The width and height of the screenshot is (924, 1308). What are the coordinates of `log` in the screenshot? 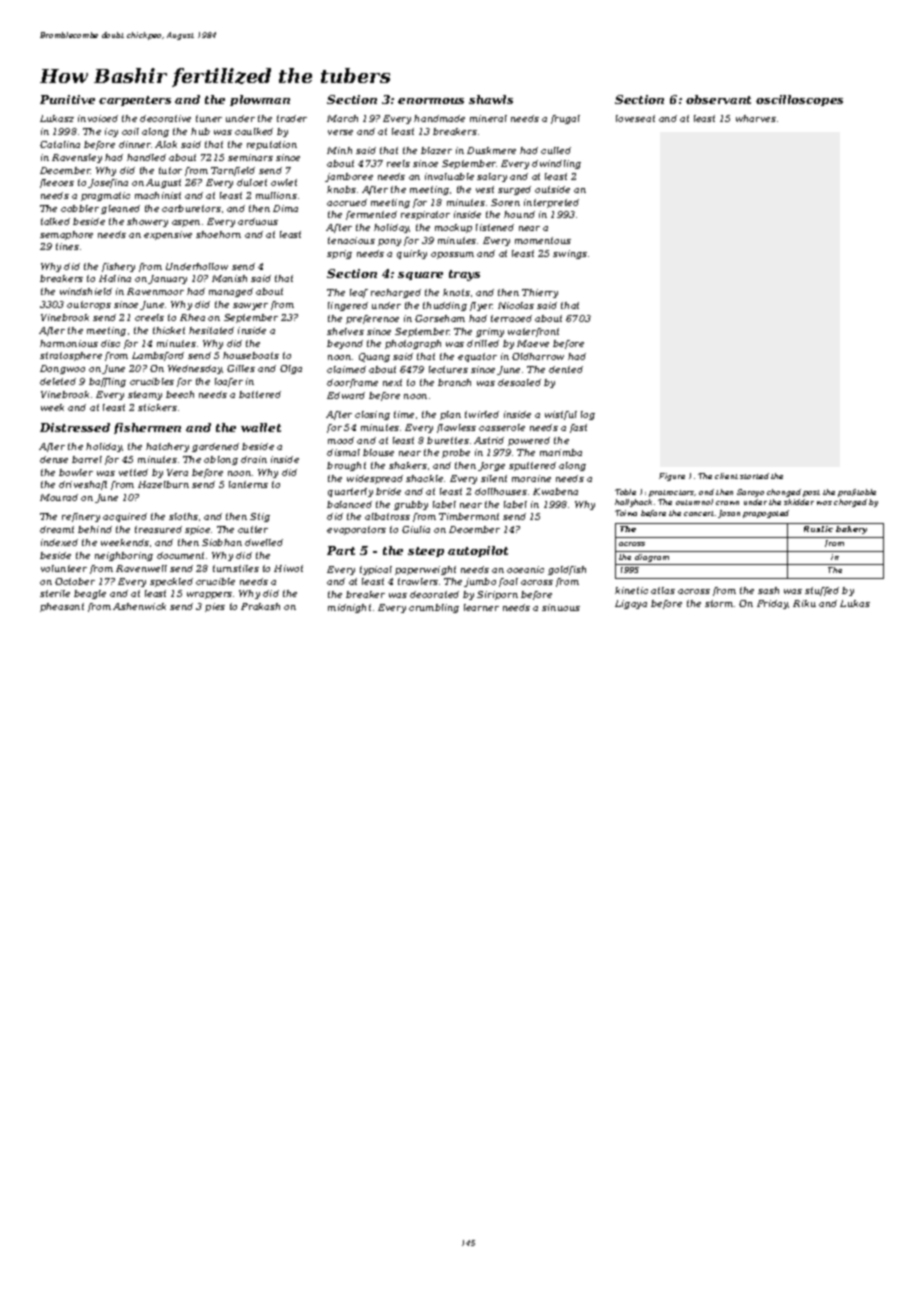 It's located at (588, 415).
